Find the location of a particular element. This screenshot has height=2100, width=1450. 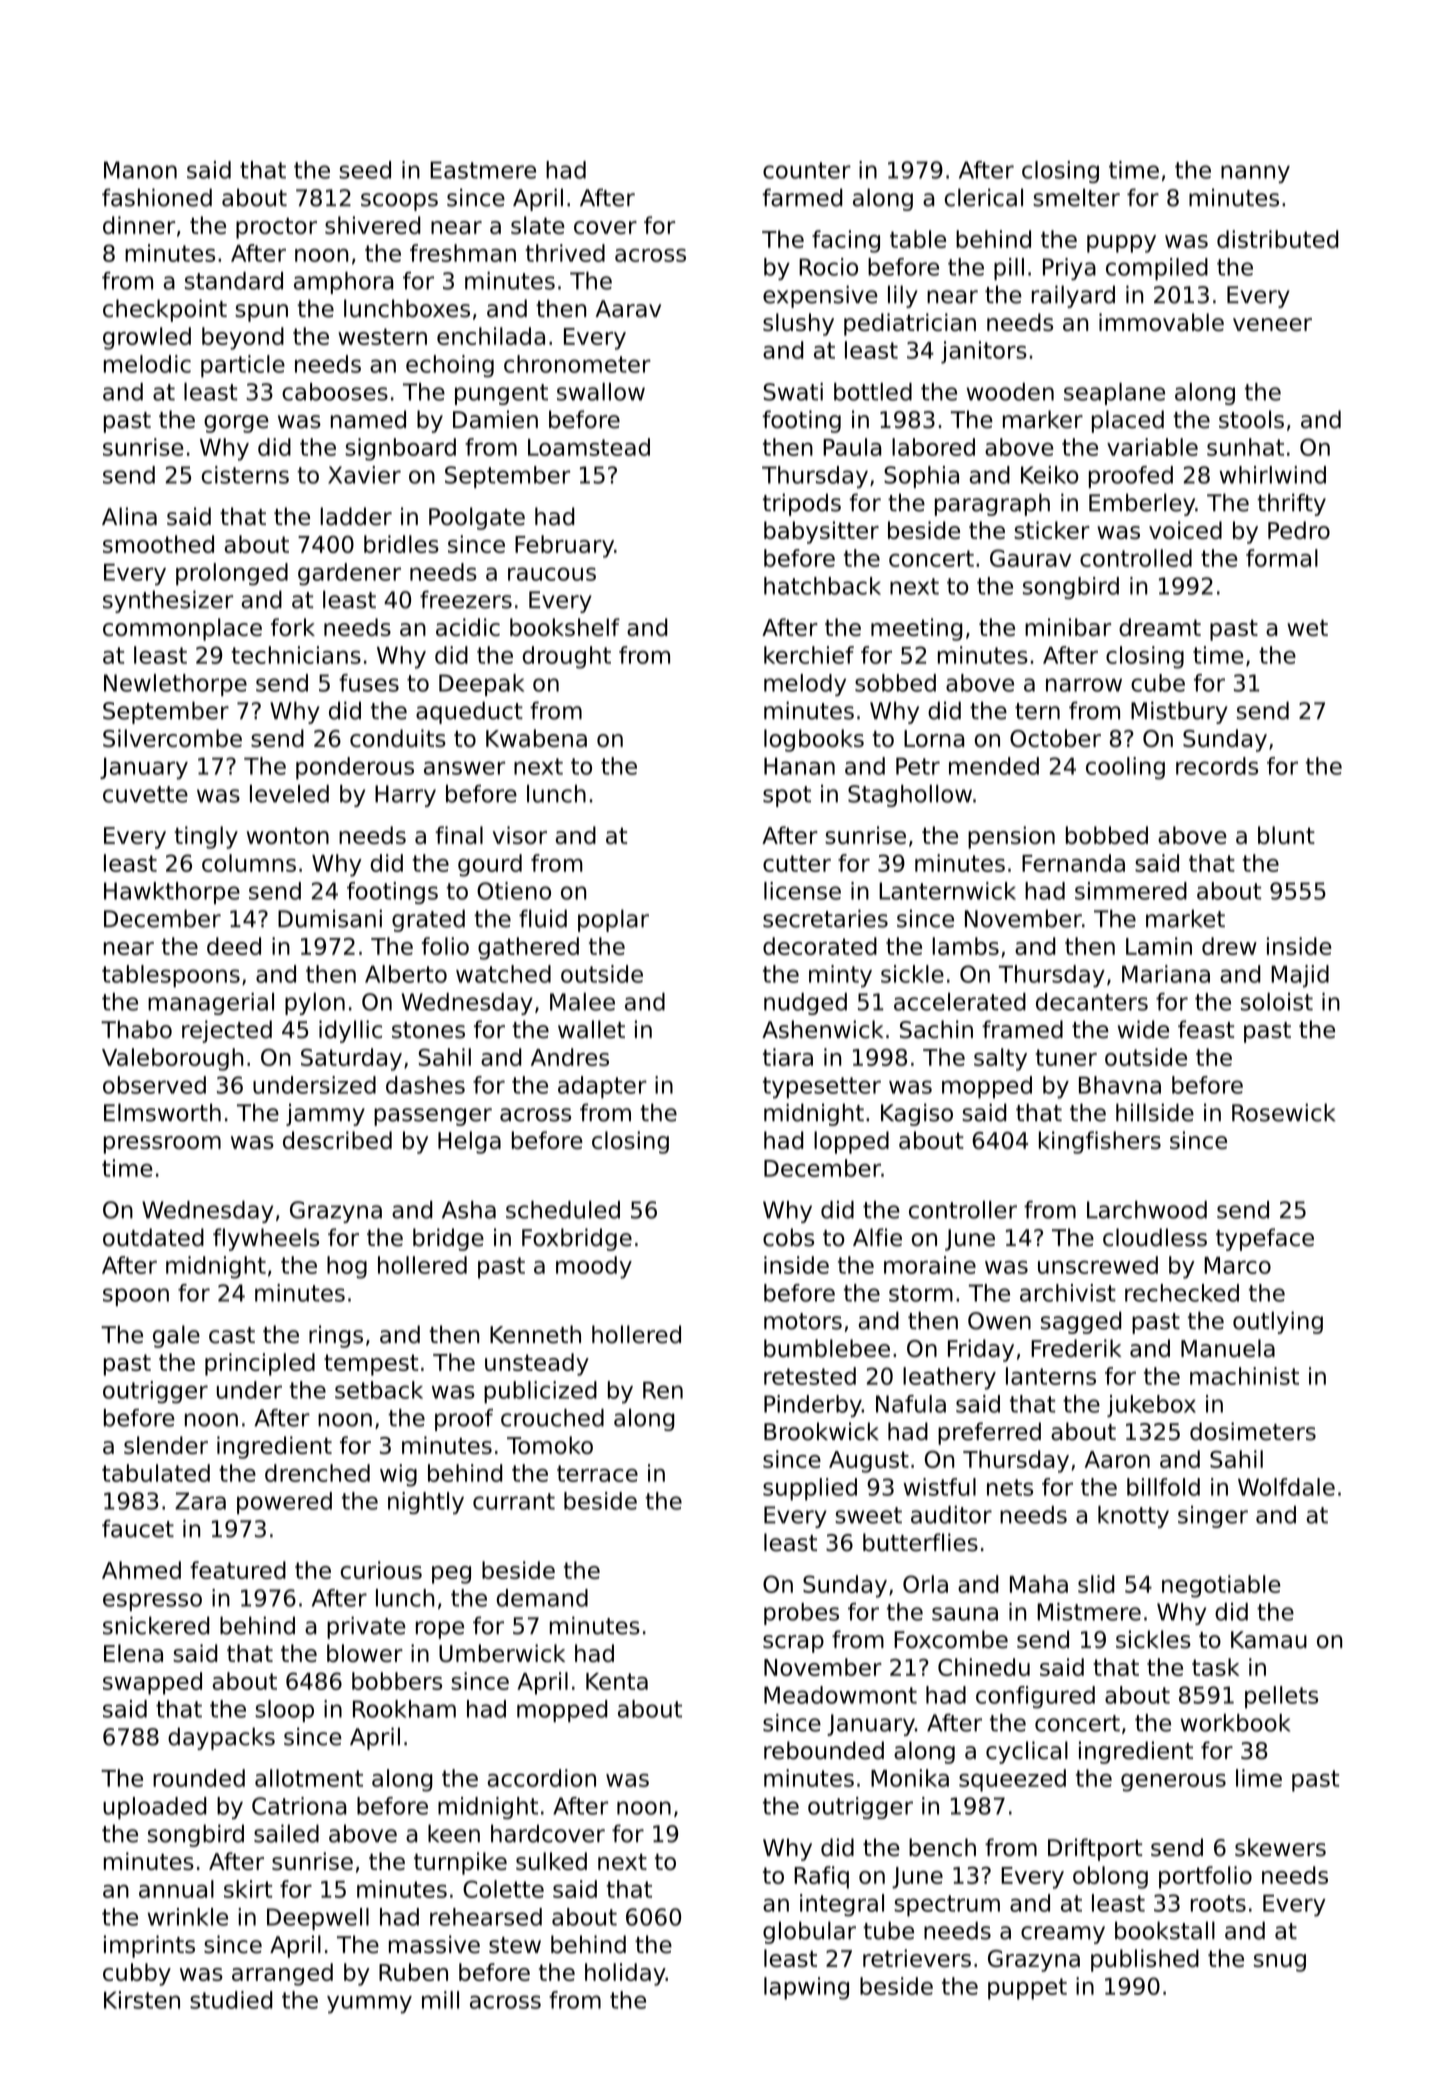

pediatrician is located at coordinates (910, 324).
